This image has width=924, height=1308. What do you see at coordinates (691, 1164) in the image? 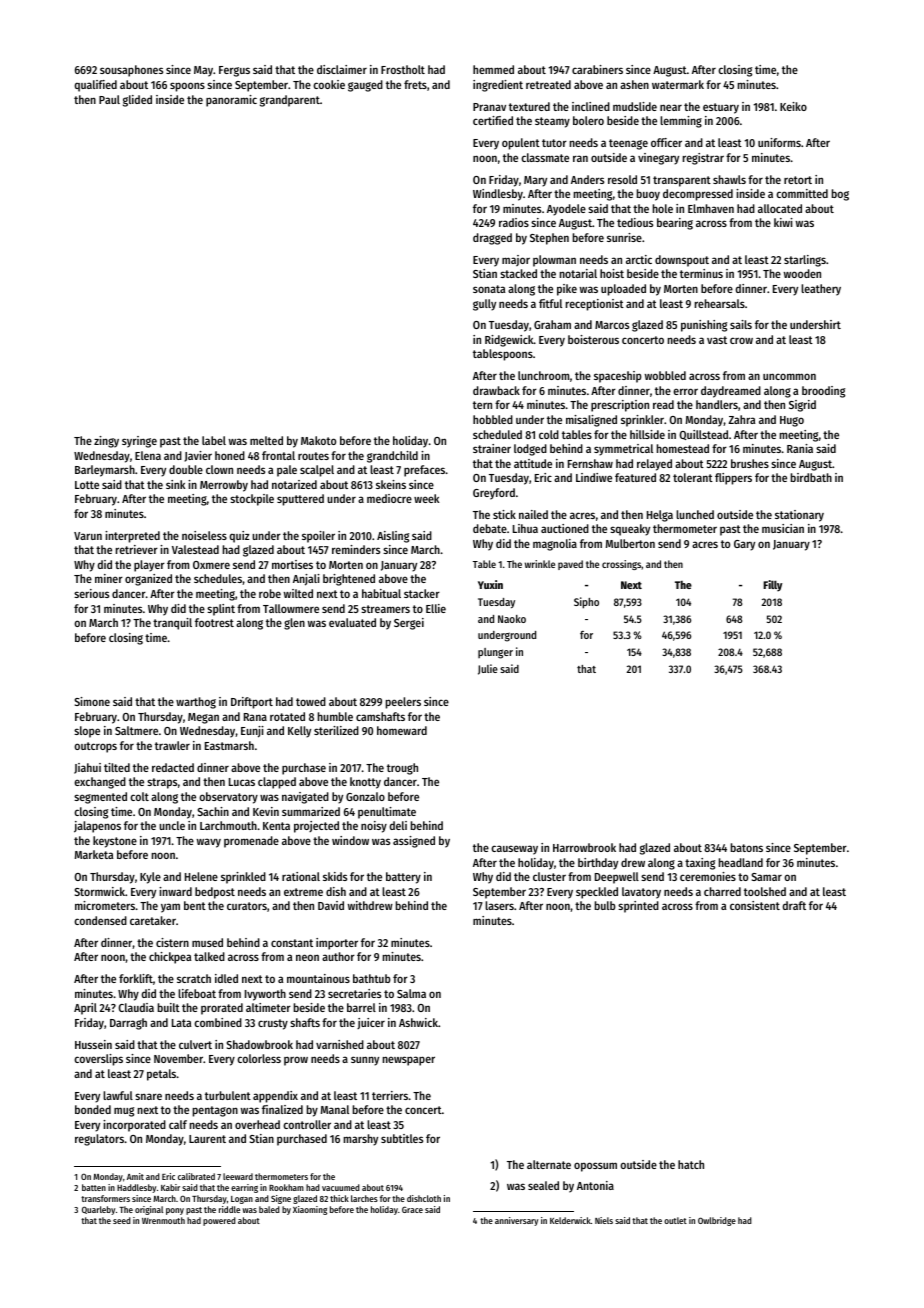
I see `hatch` at bounding box center [691, 1164].
